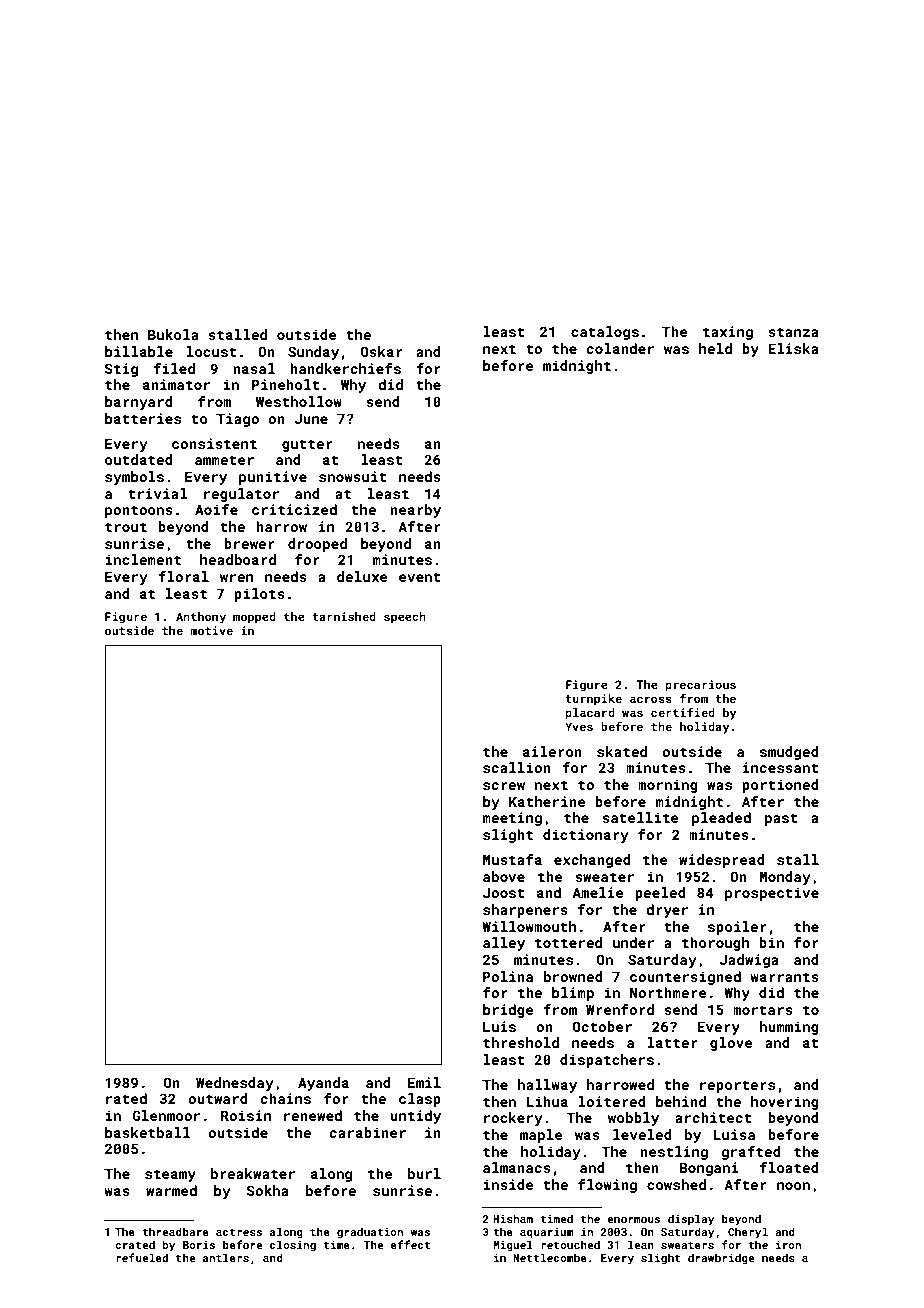  What do you see at coordinates (142, 1257) in the image?
I see `refueled` at bounding box center [142, 1257].
